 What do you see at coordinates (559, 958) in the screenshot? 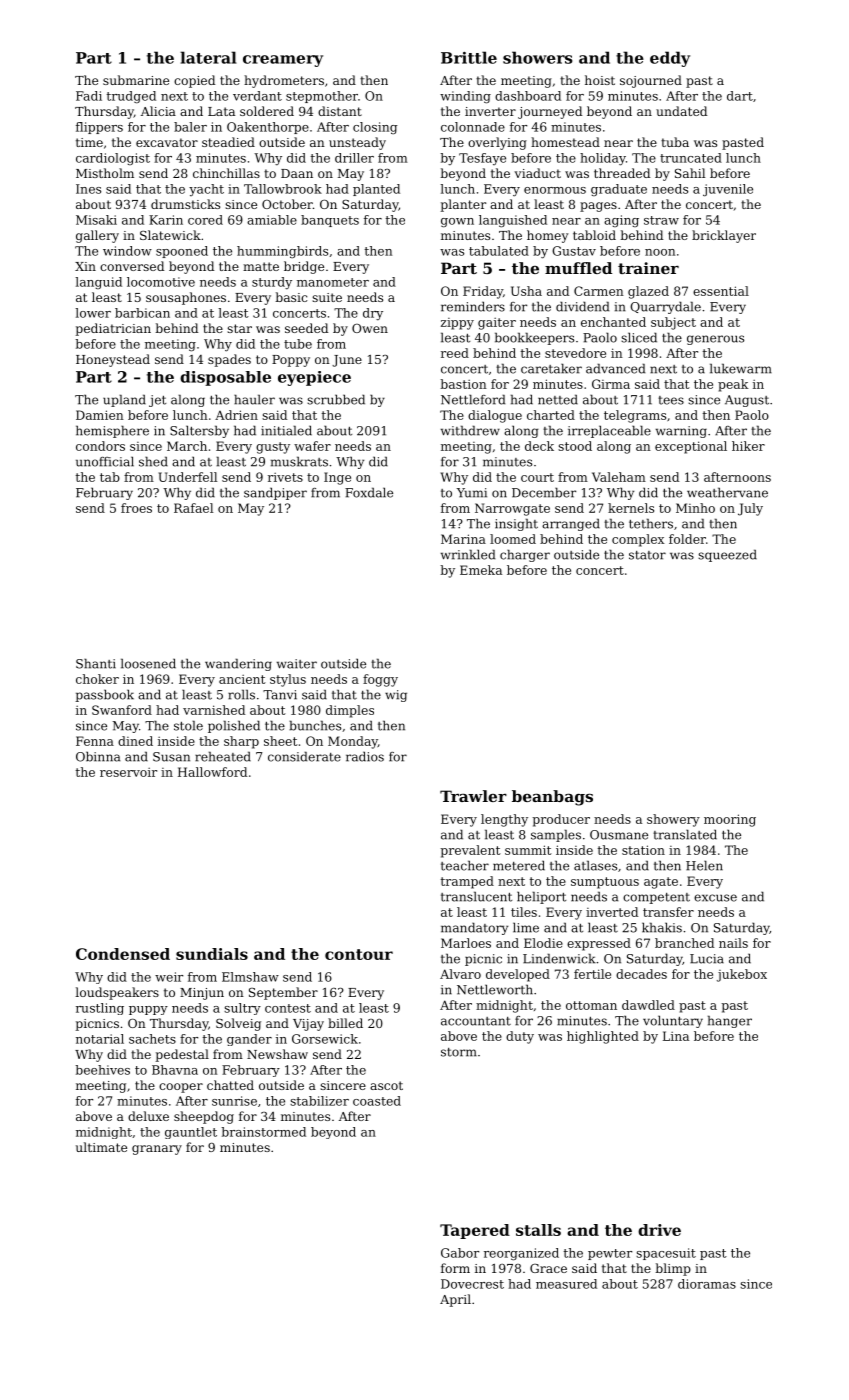
I see `Lindenwick` at bounding box center [559, 958].
